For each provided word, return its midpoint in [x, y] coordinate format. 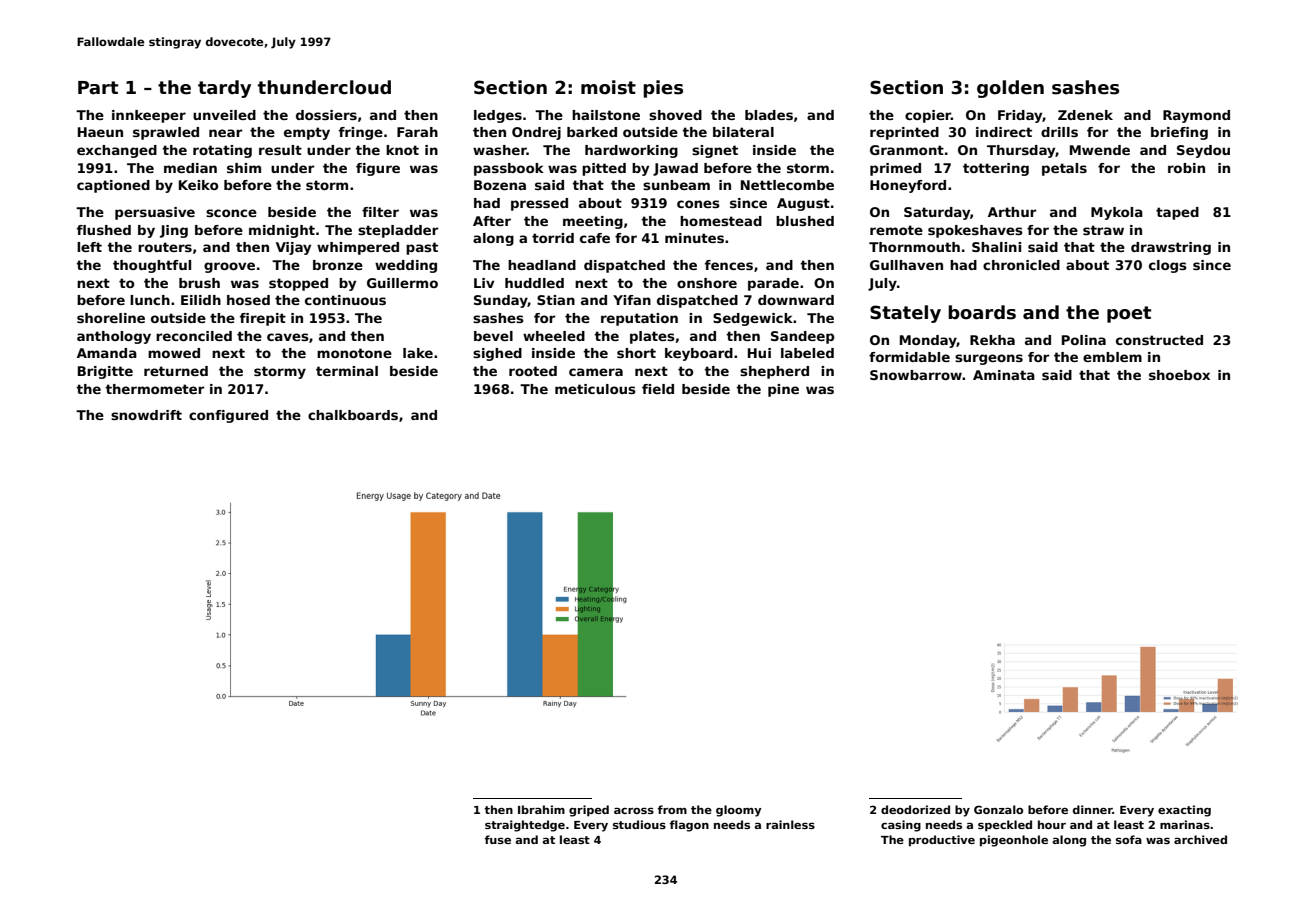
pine [783, 390]
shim [244, 168]
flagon [689, 826]
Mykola [1117, 213]
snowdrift [146, 415]
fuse [498, 839]
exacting [1184, 811]
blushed [805, 221]
